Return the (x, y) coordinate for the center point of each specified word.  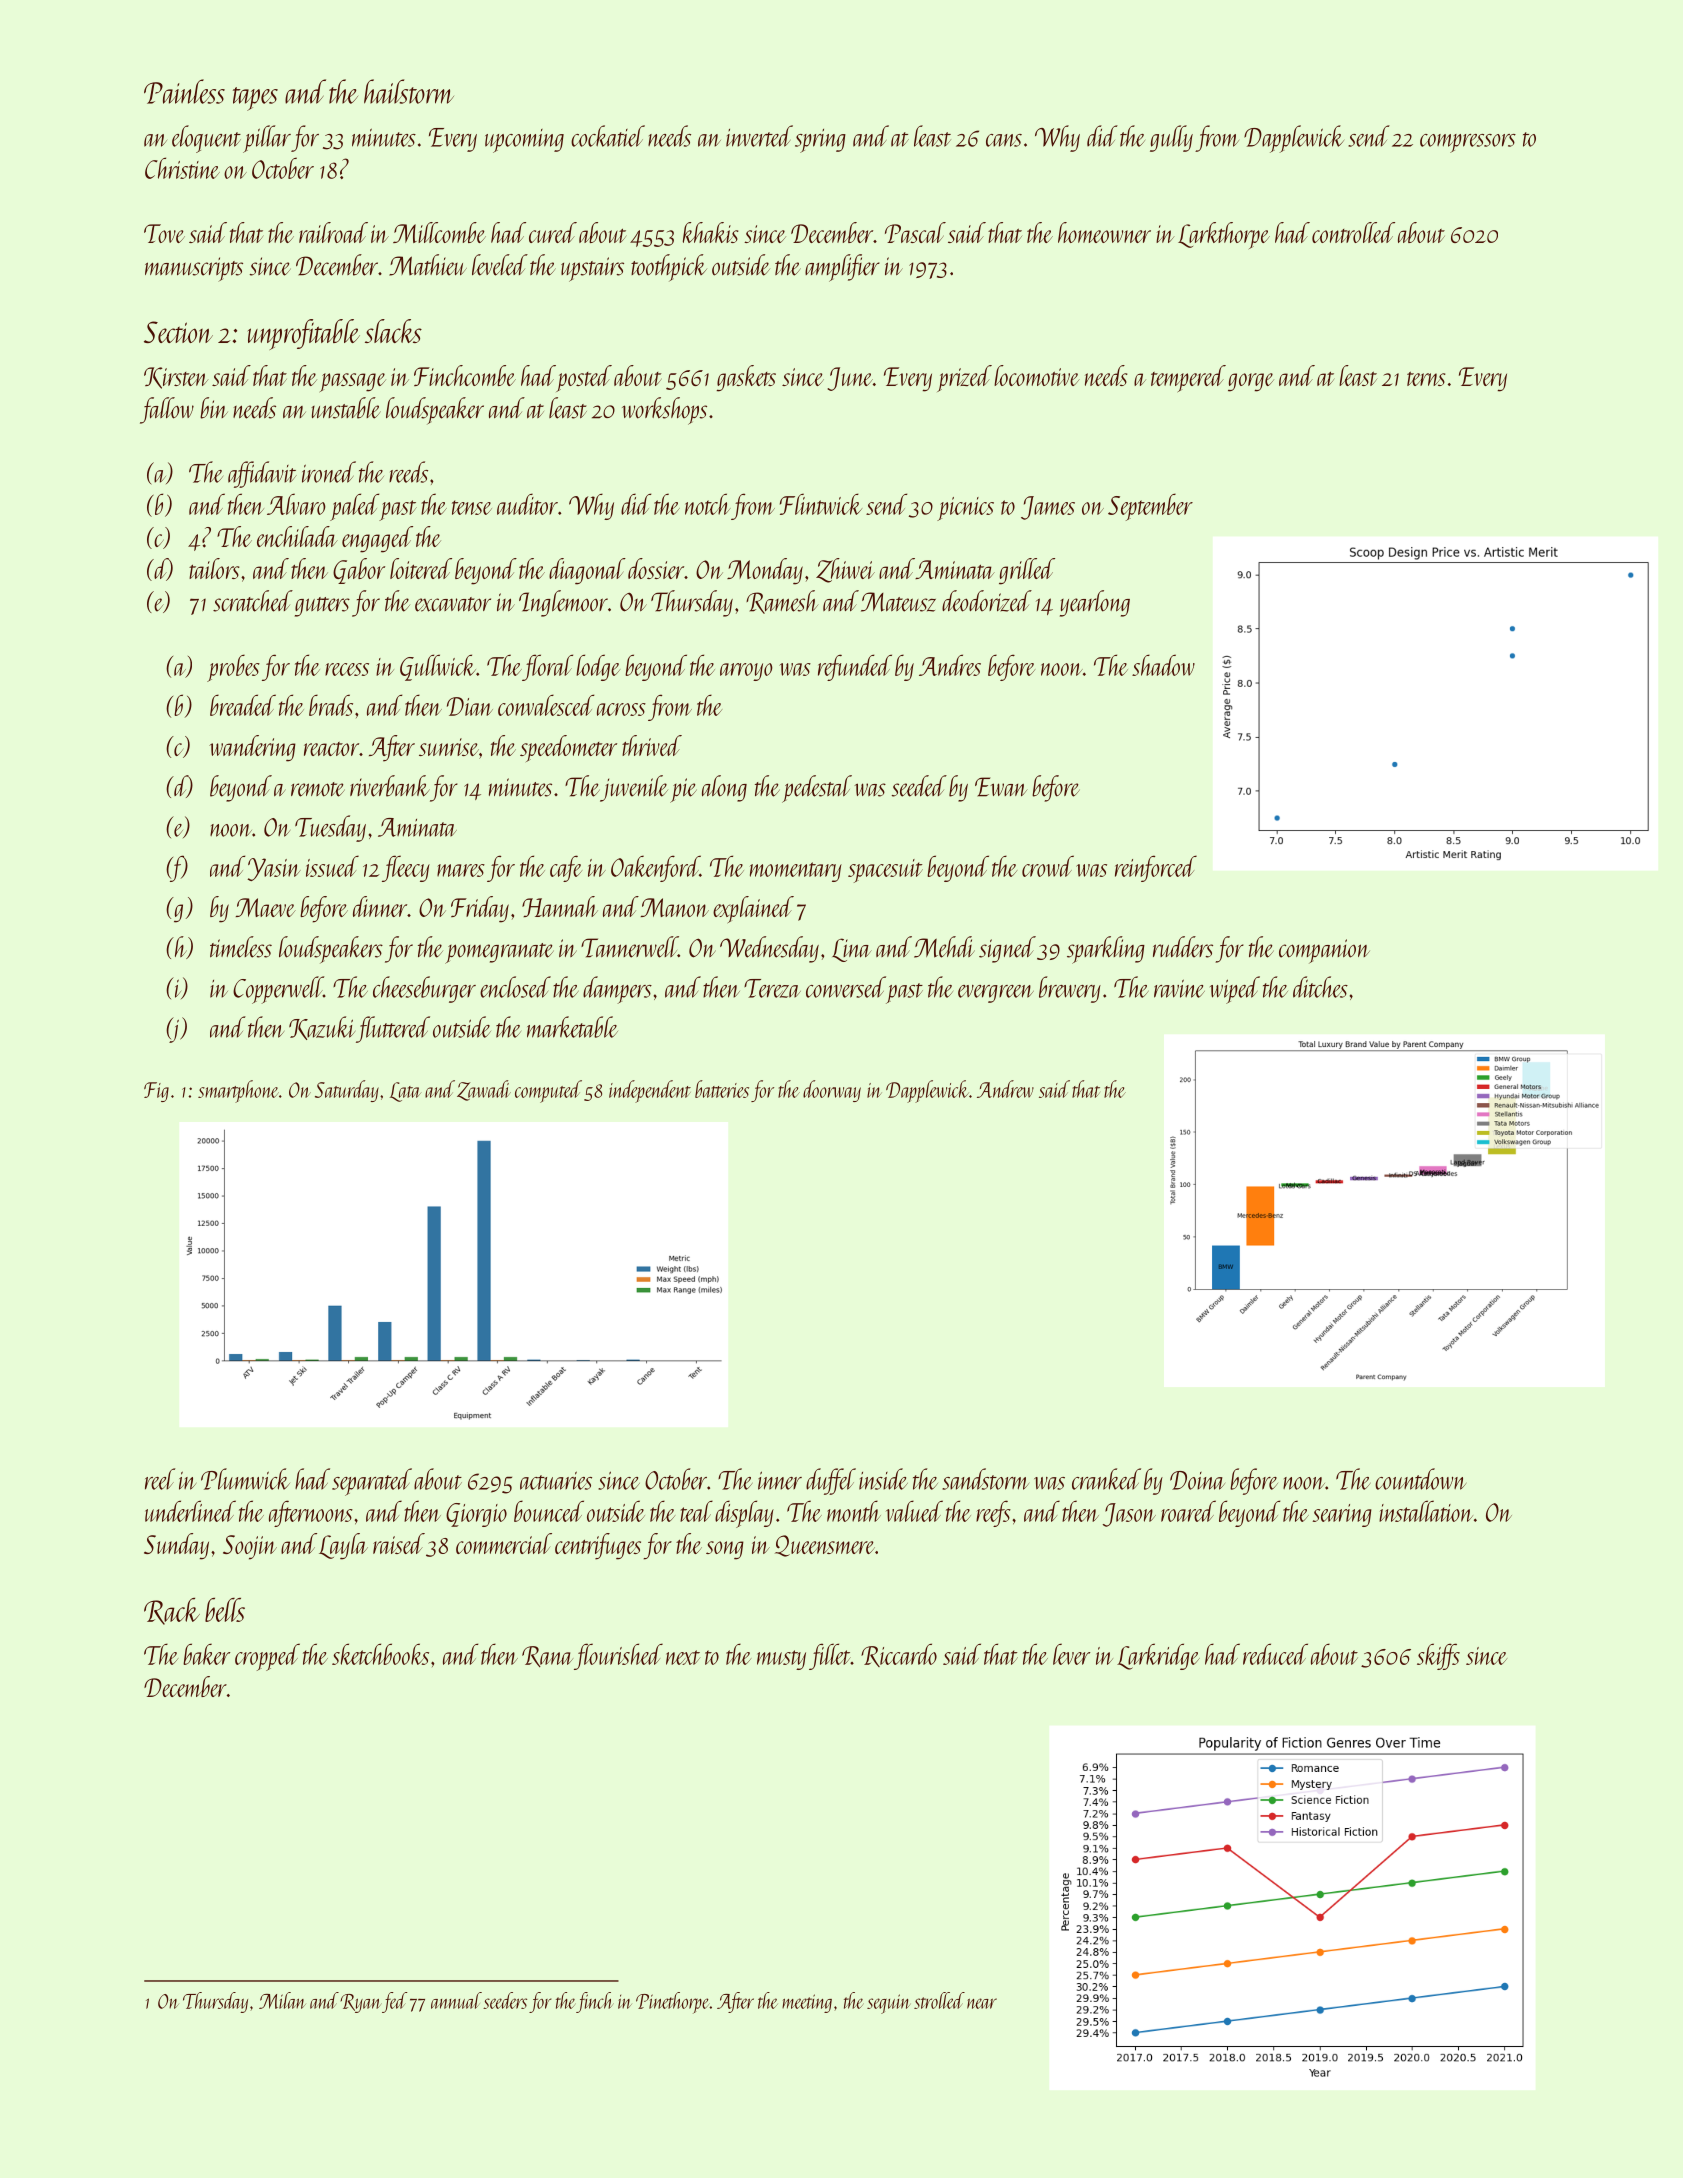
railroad (333, 232)
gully (1171, 138)
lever (1071, 1654)
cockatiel (608, 136)
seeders (505, 2000)
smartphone (238, 1091)
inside (883, 1479)
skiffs (1438, 1656)
